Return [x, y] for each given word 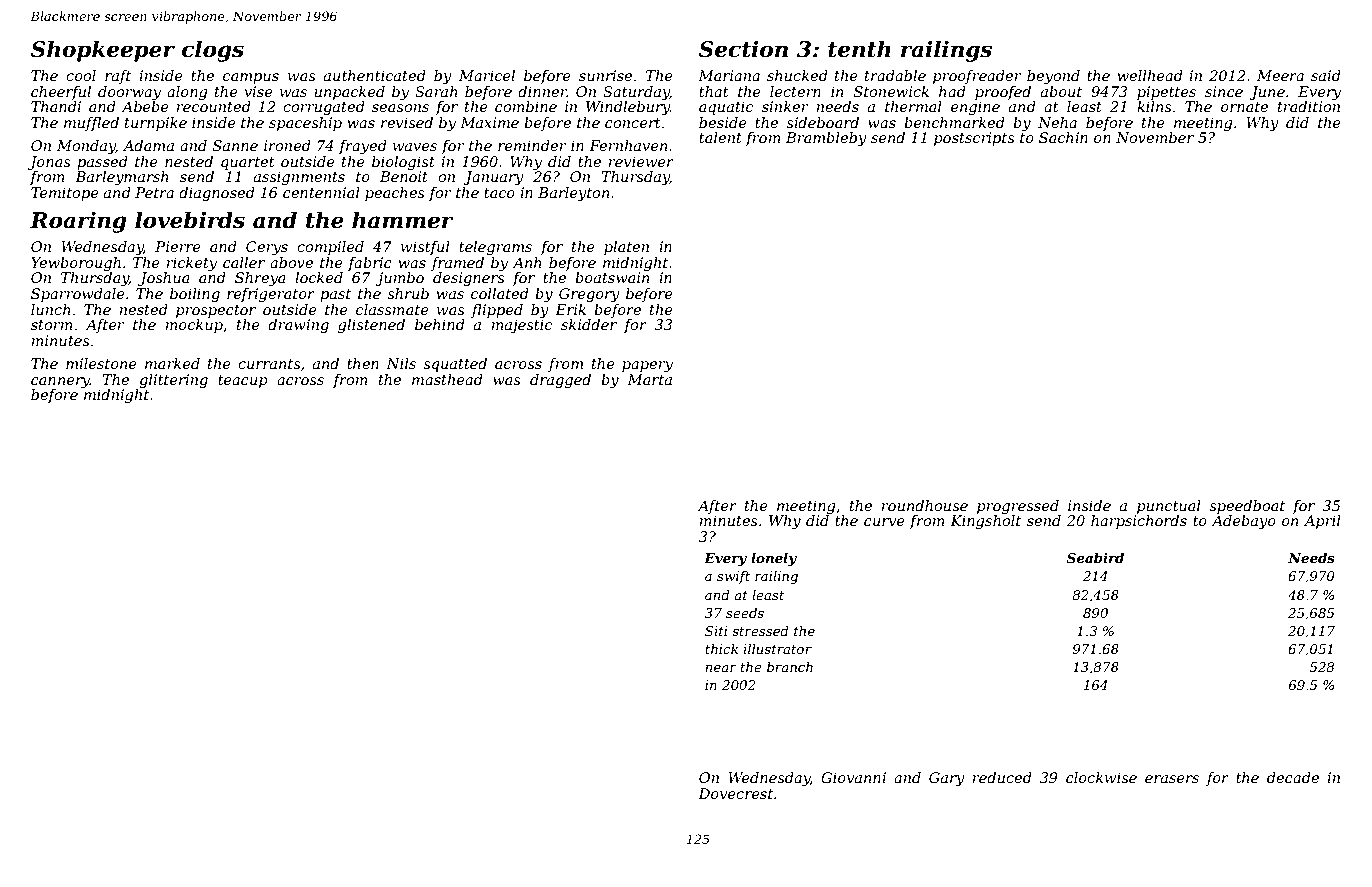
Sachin [1063, 137]
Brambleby [826, 139]
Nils [401, 363]
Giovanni [853, 777]
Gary [947, 779]
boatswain [612, 277]
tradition [1309, 106]
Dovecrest [735, 793]
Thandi [56, 106]
